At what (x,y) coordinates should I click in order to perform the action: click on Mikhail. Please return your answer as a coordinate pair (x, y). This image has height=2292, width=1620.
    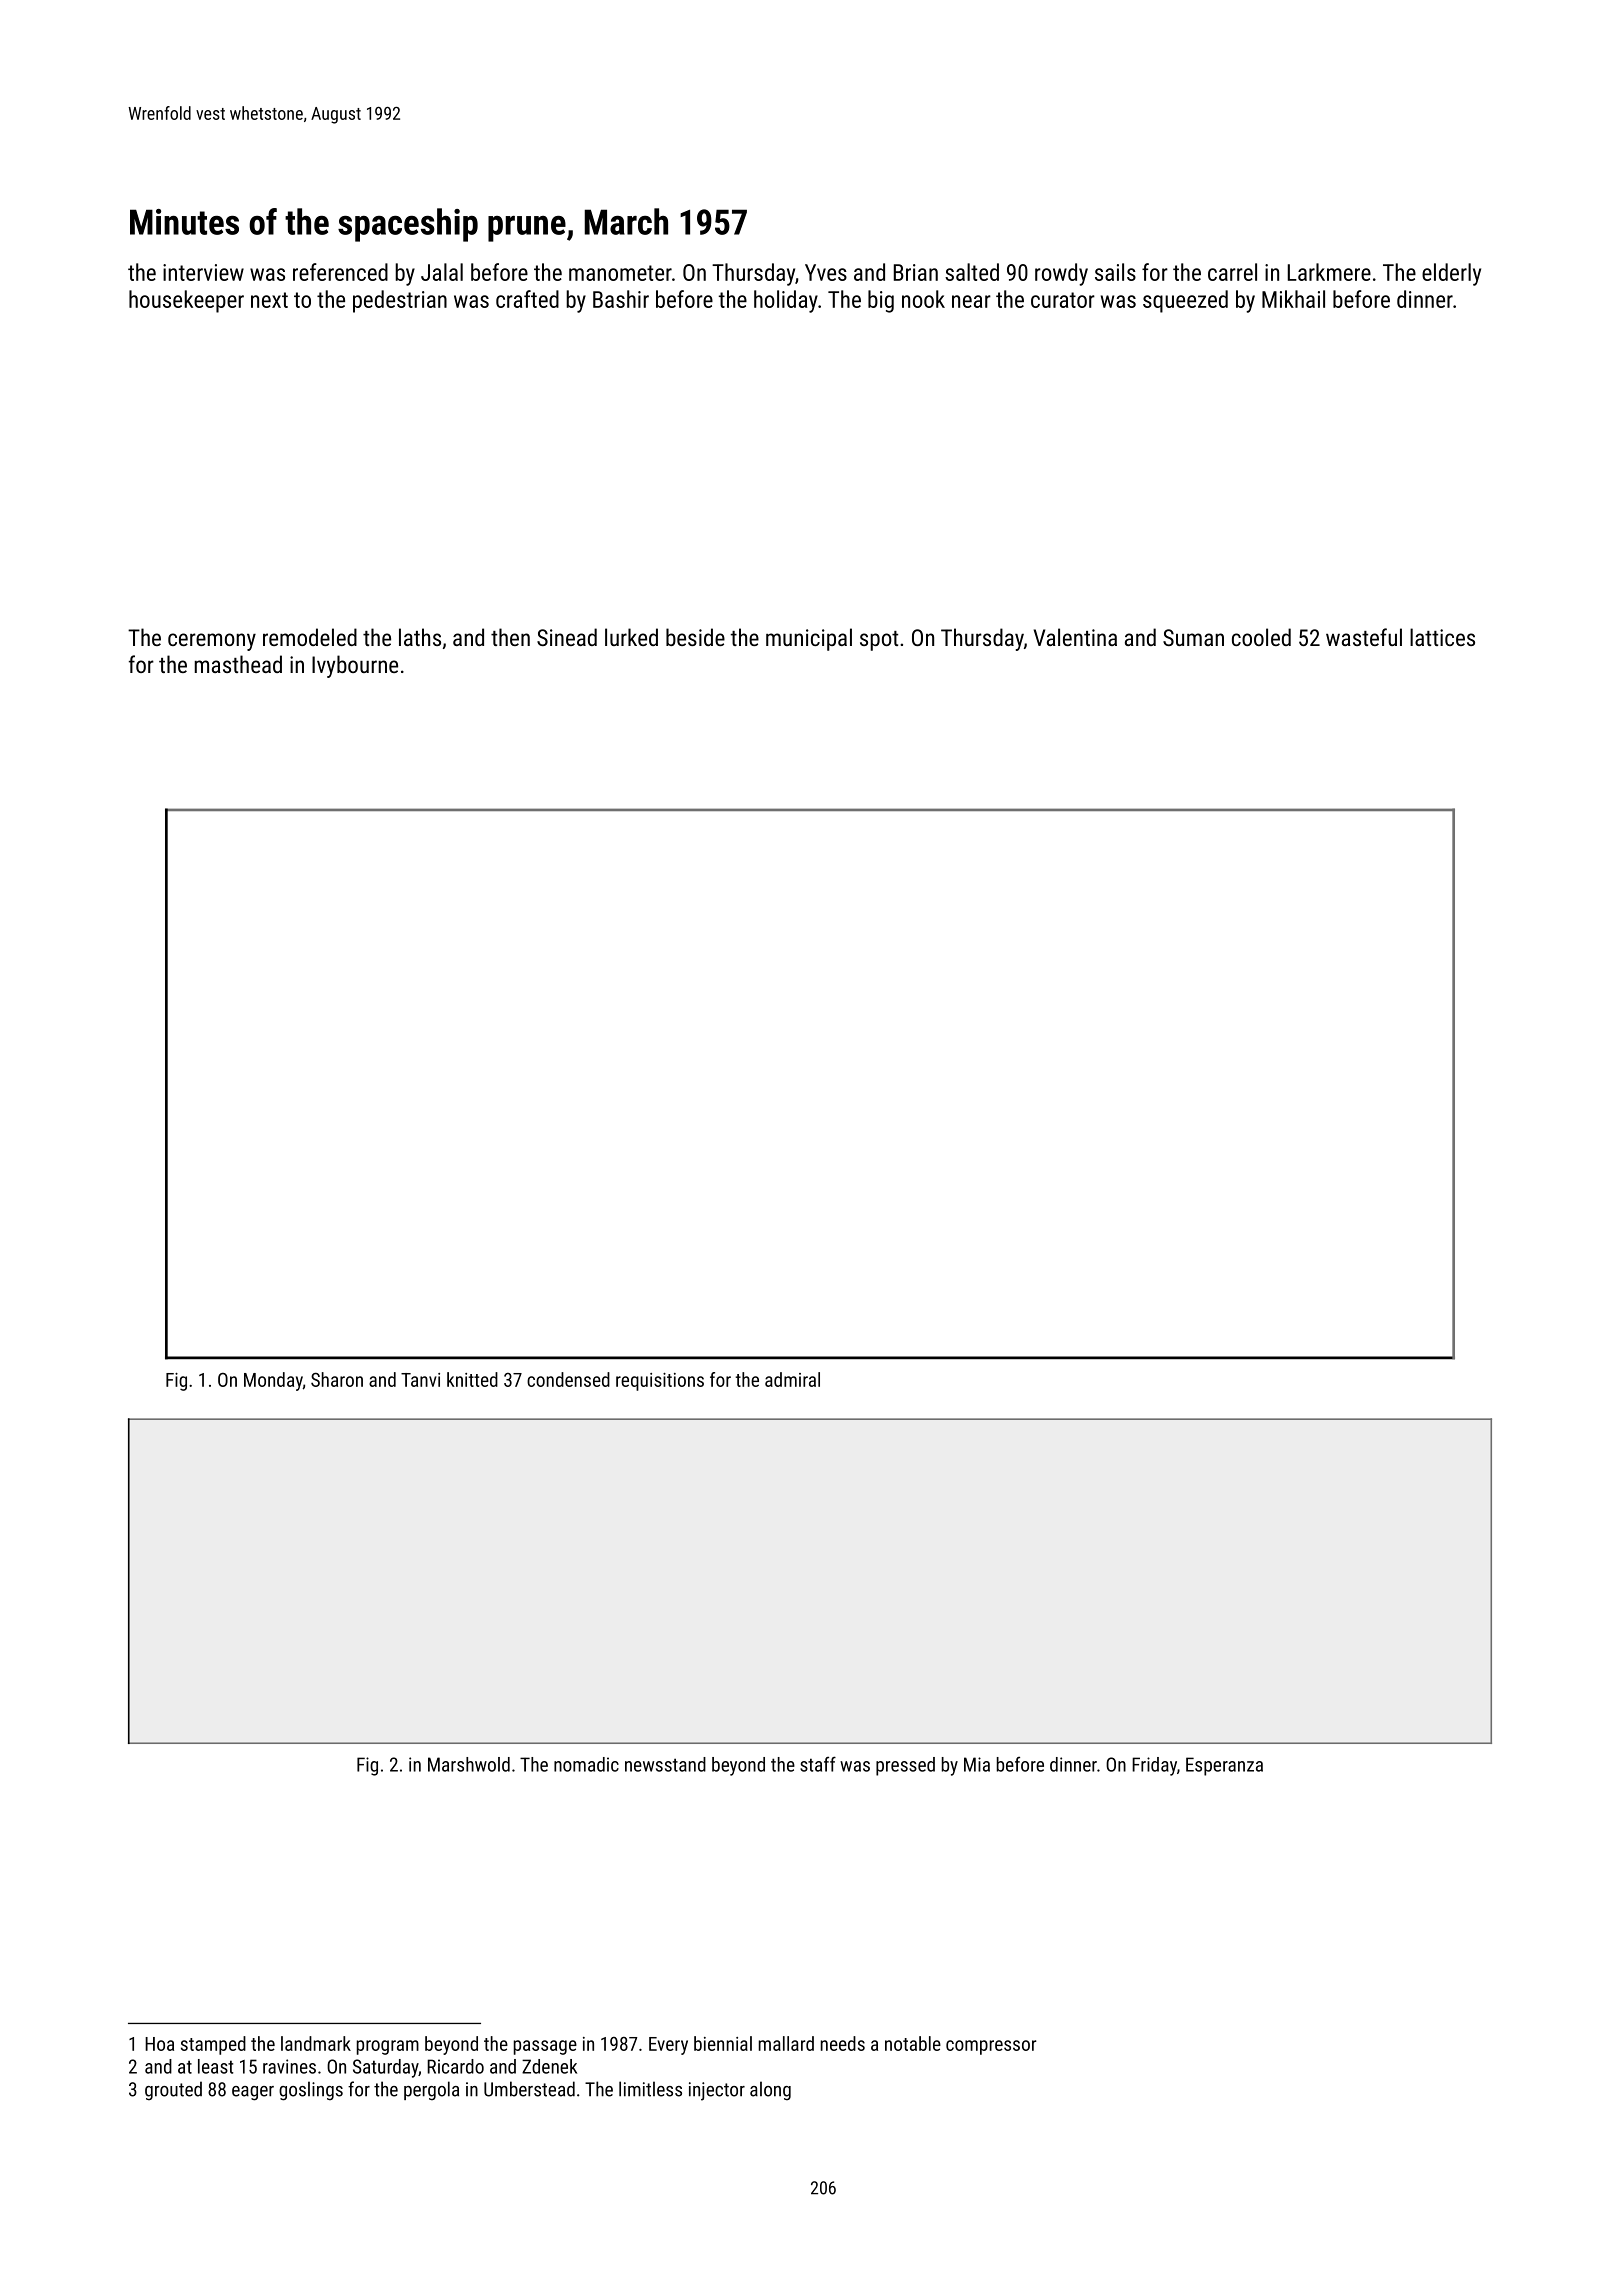
    Looking at the image, I should click on (1293, 299).
